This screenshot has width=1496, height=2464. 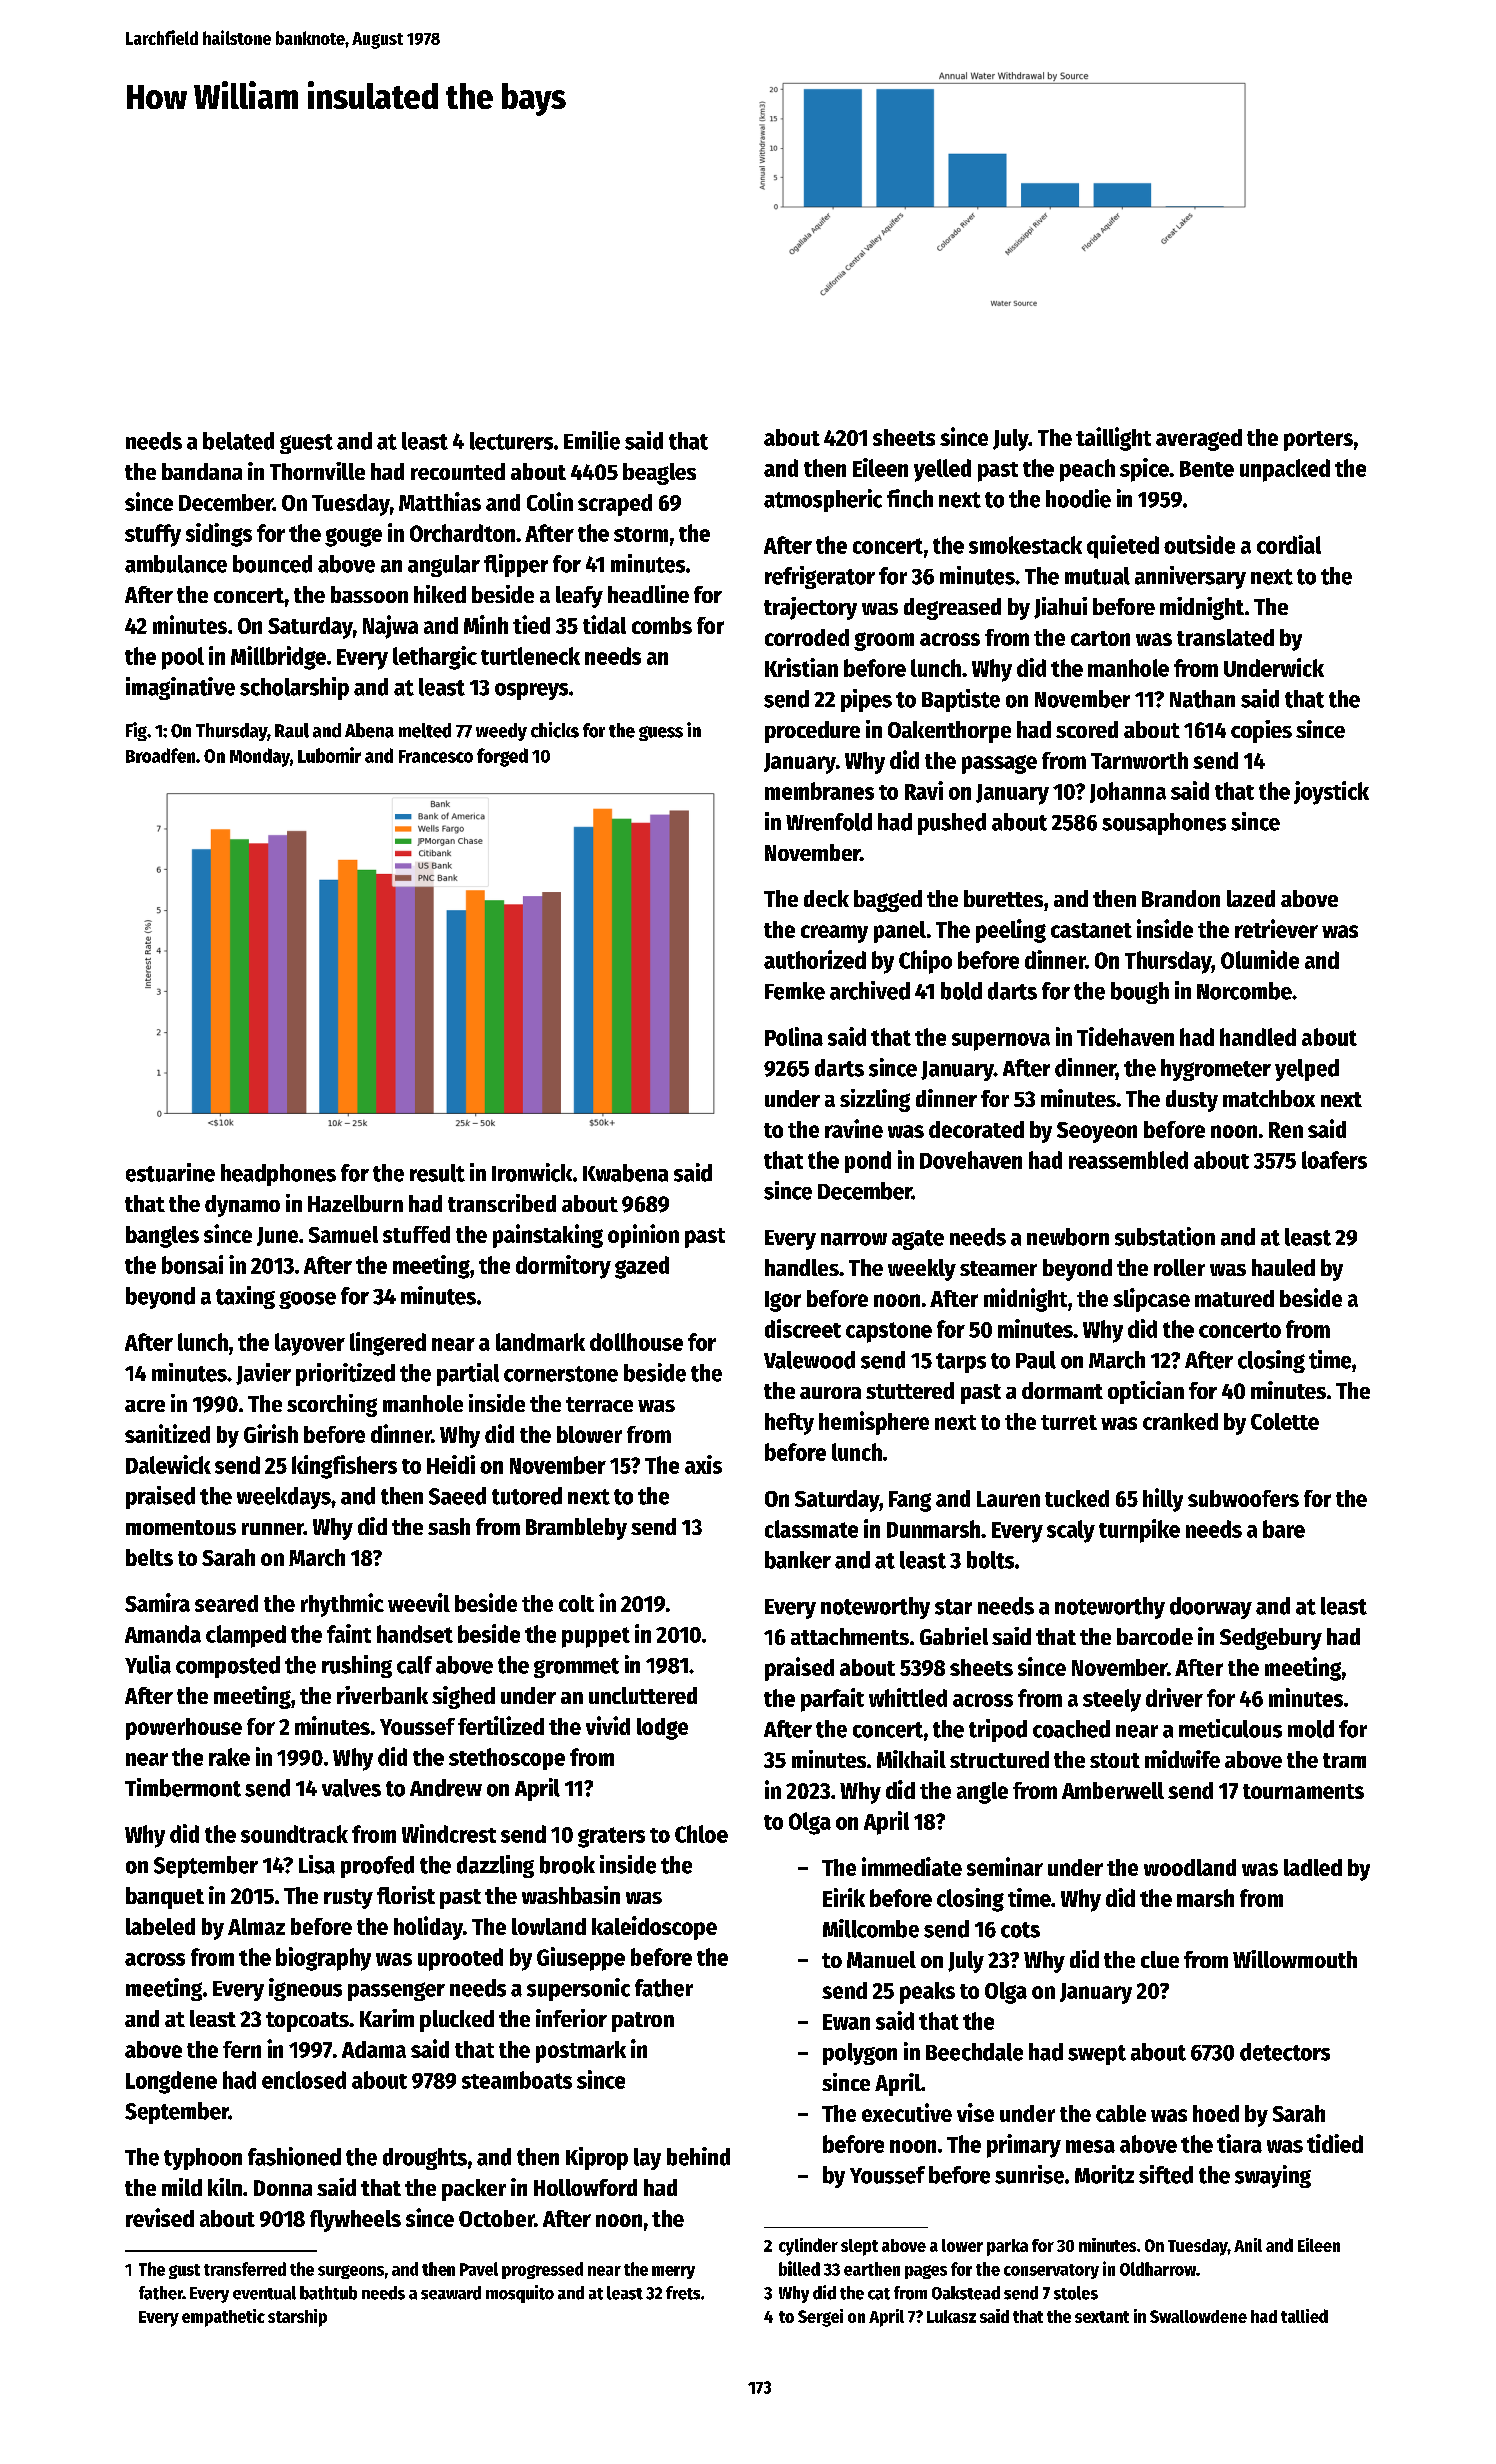 What do you see at coordinates (1036, 1360) in the screenshot?
I see `Paul` at bounding box center [1036, 1360].
